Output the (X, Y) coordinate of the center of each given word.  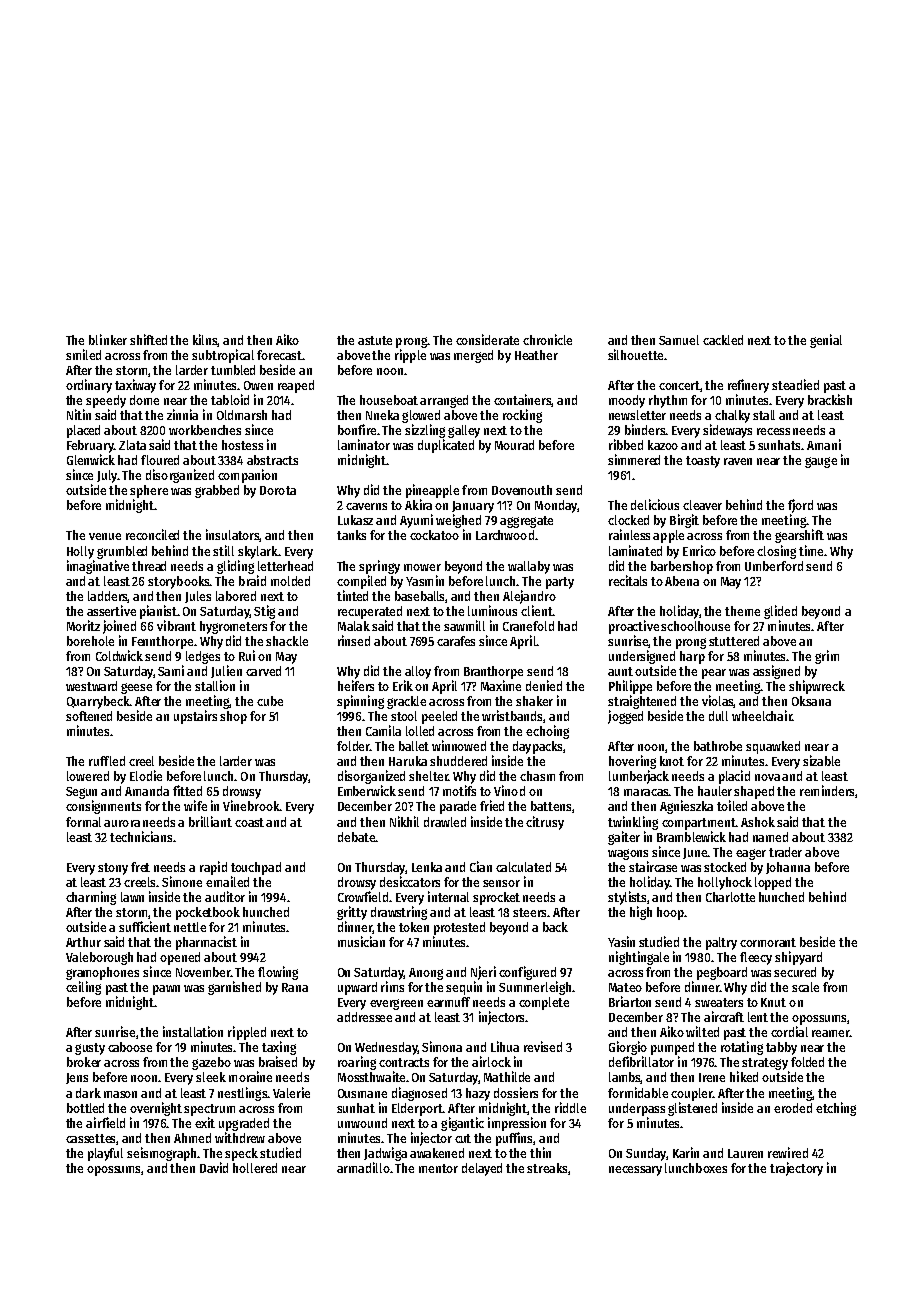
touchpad (256, 868)
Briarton (630, 1001)
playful (105, 1154)
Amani (824, 444)
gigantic (462, 1124)
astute (375, 340)
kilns (205, 340)
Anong (426, 974)
